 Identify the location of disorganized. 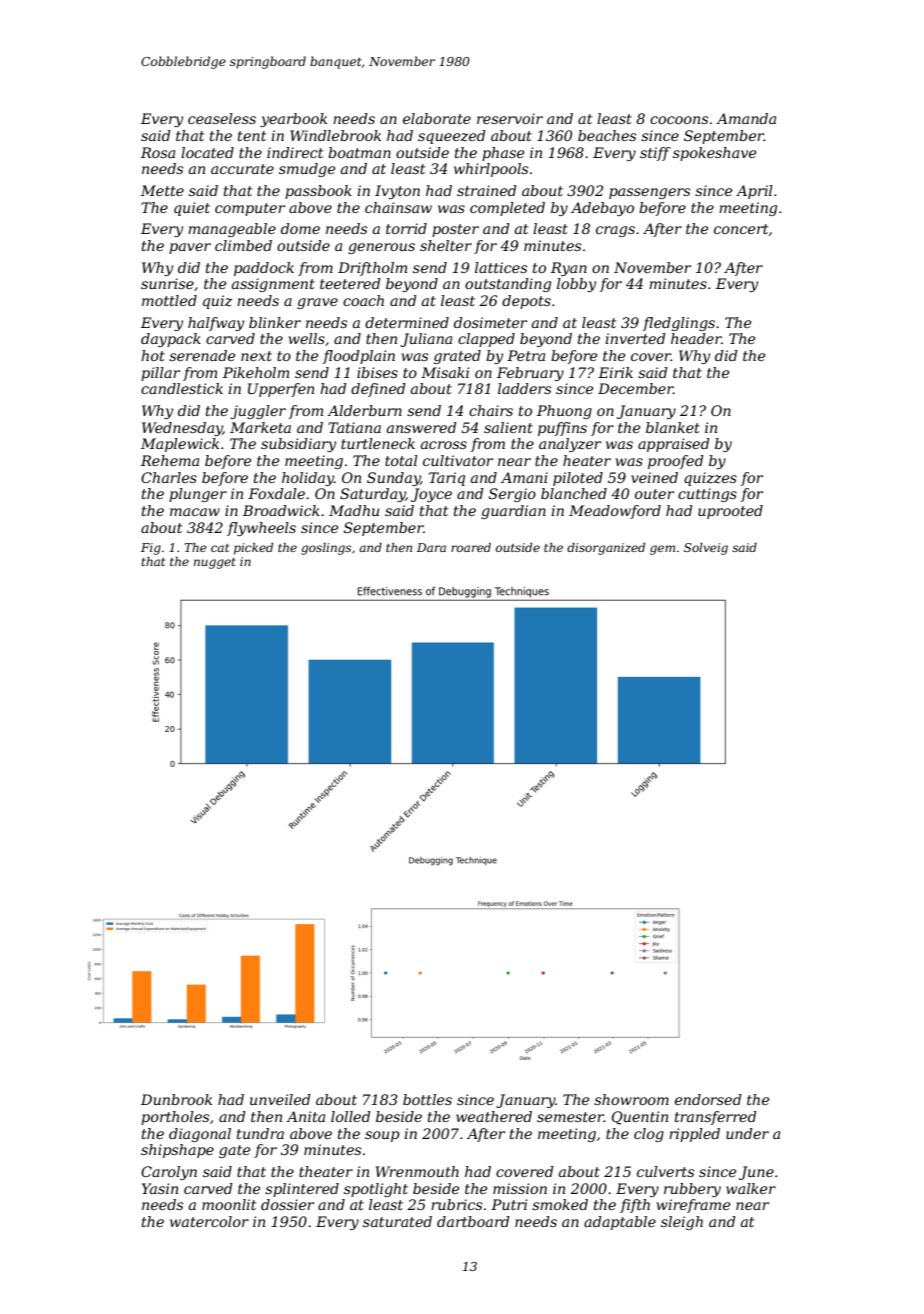
(606, 549).
